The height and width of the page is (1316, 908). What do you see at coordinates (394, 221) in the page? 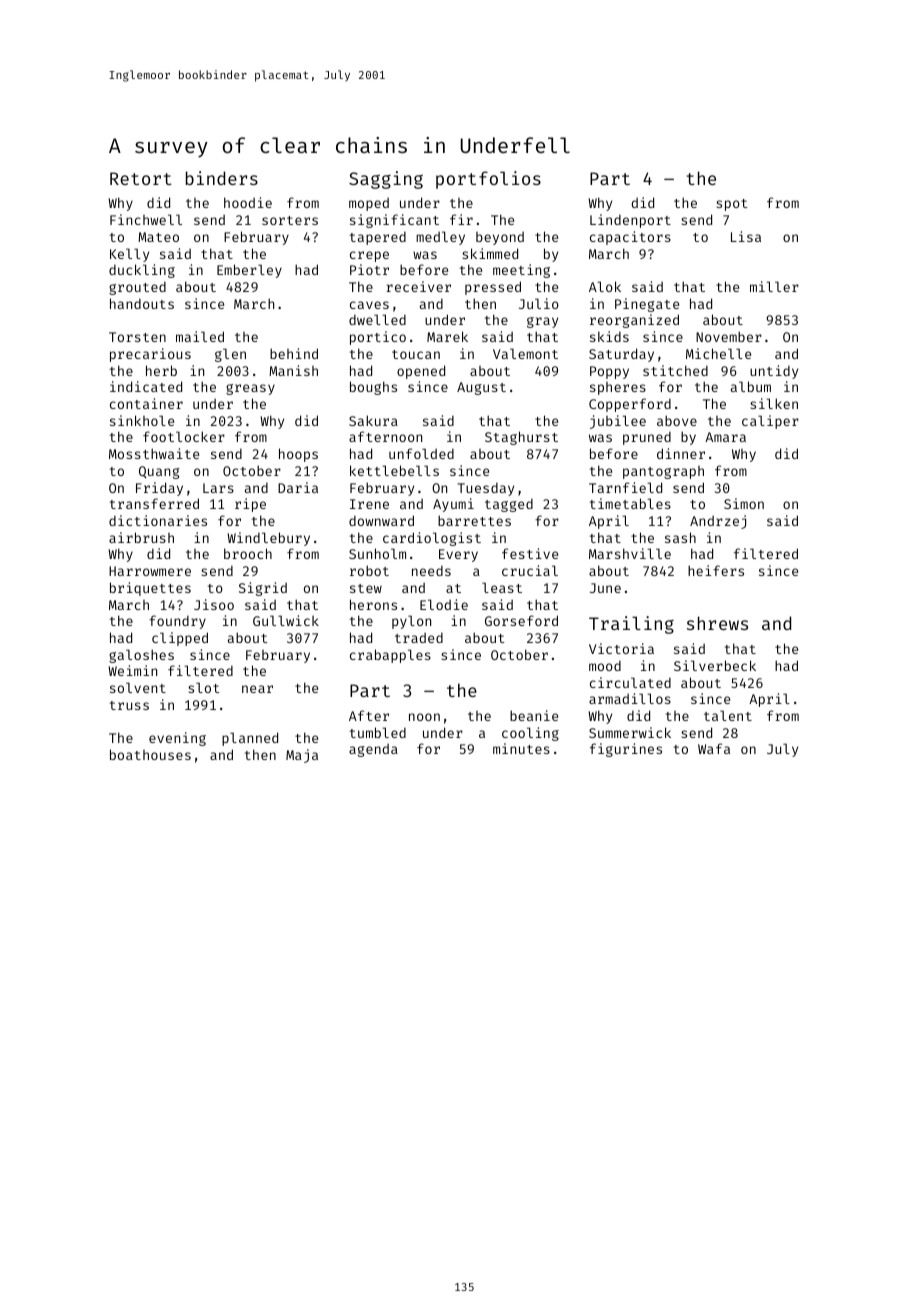
I see `significant` at bounding box center [394, 221].
